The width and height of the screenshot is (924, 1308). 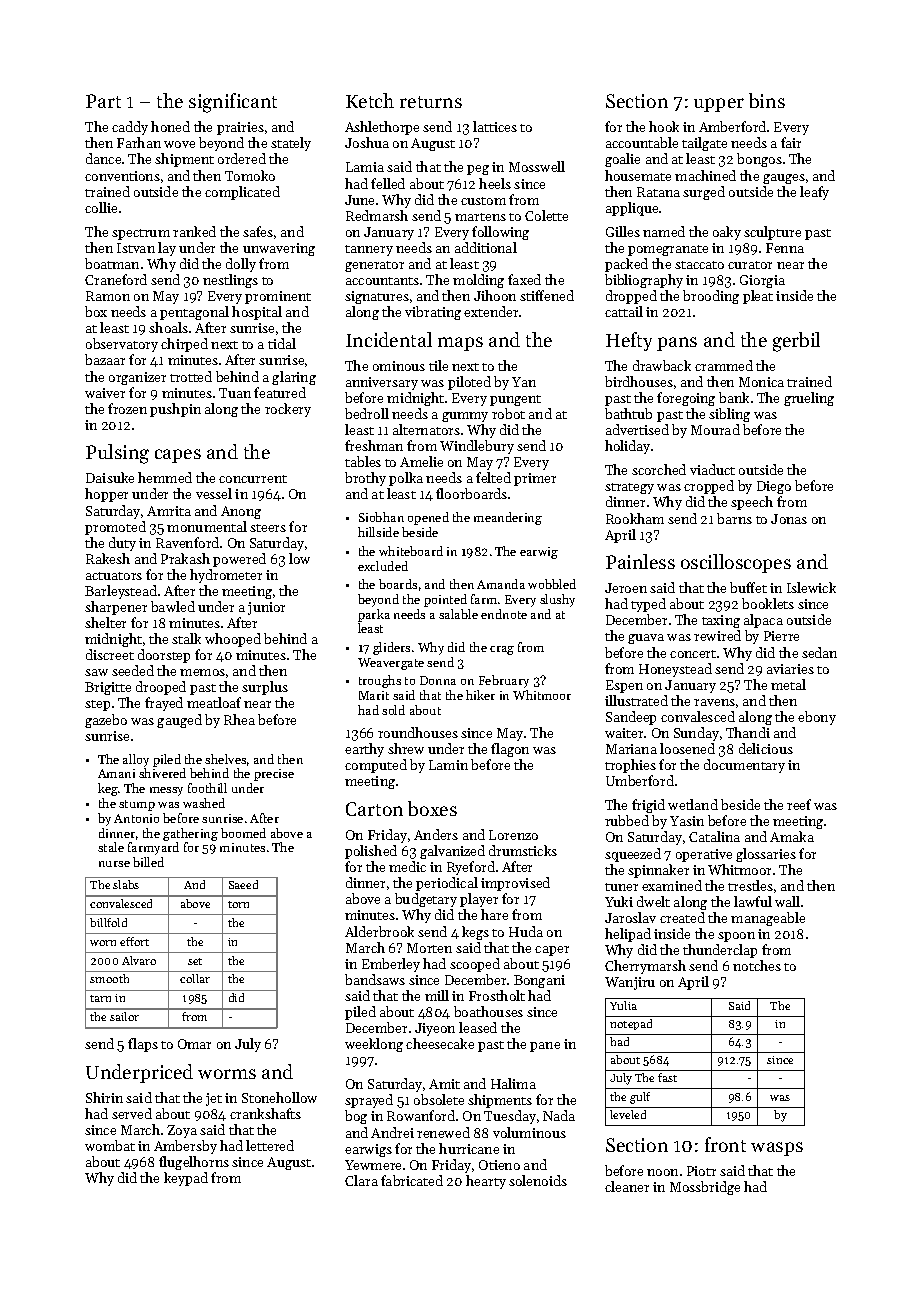 I want to click on bibliography, so click(x=644, y=281).
